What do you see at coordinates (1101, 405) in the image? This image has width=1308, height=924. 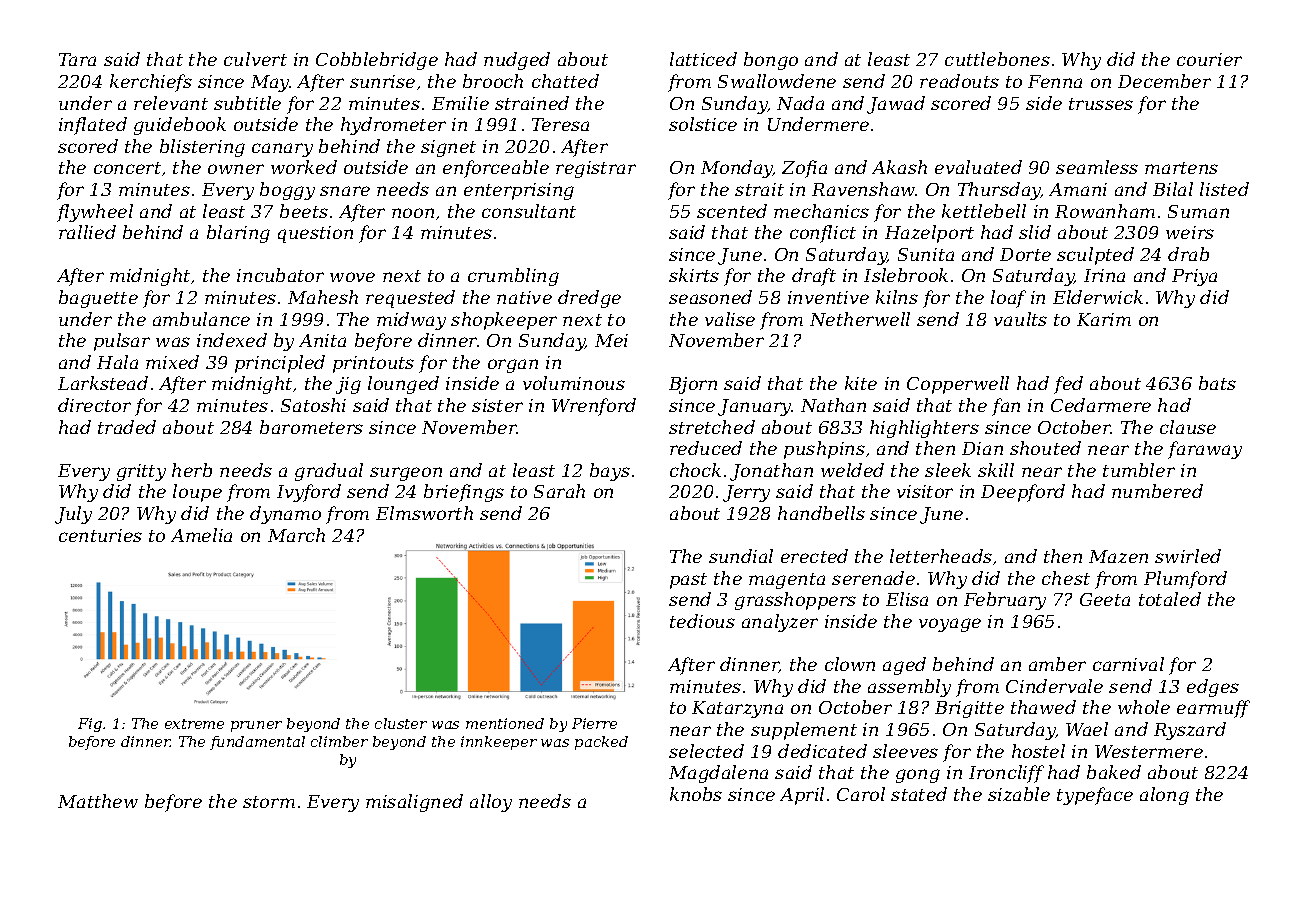 I see `Cedarmere` at bounding box center [1101, 405].
